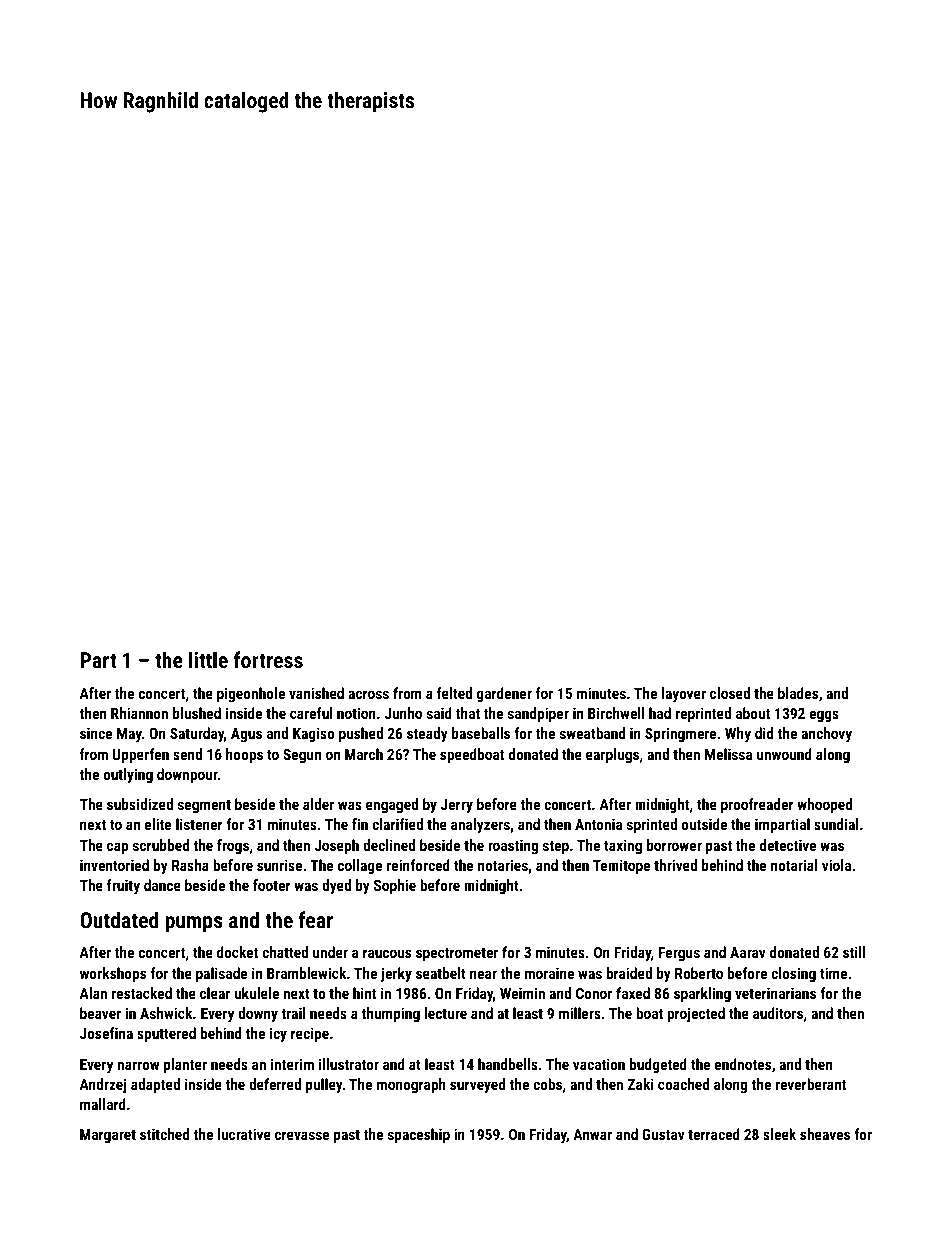 The height and width of the document is (1233, 952). Describe the element at coordinates (389, 845) in the document. I see `declined` at that location.
